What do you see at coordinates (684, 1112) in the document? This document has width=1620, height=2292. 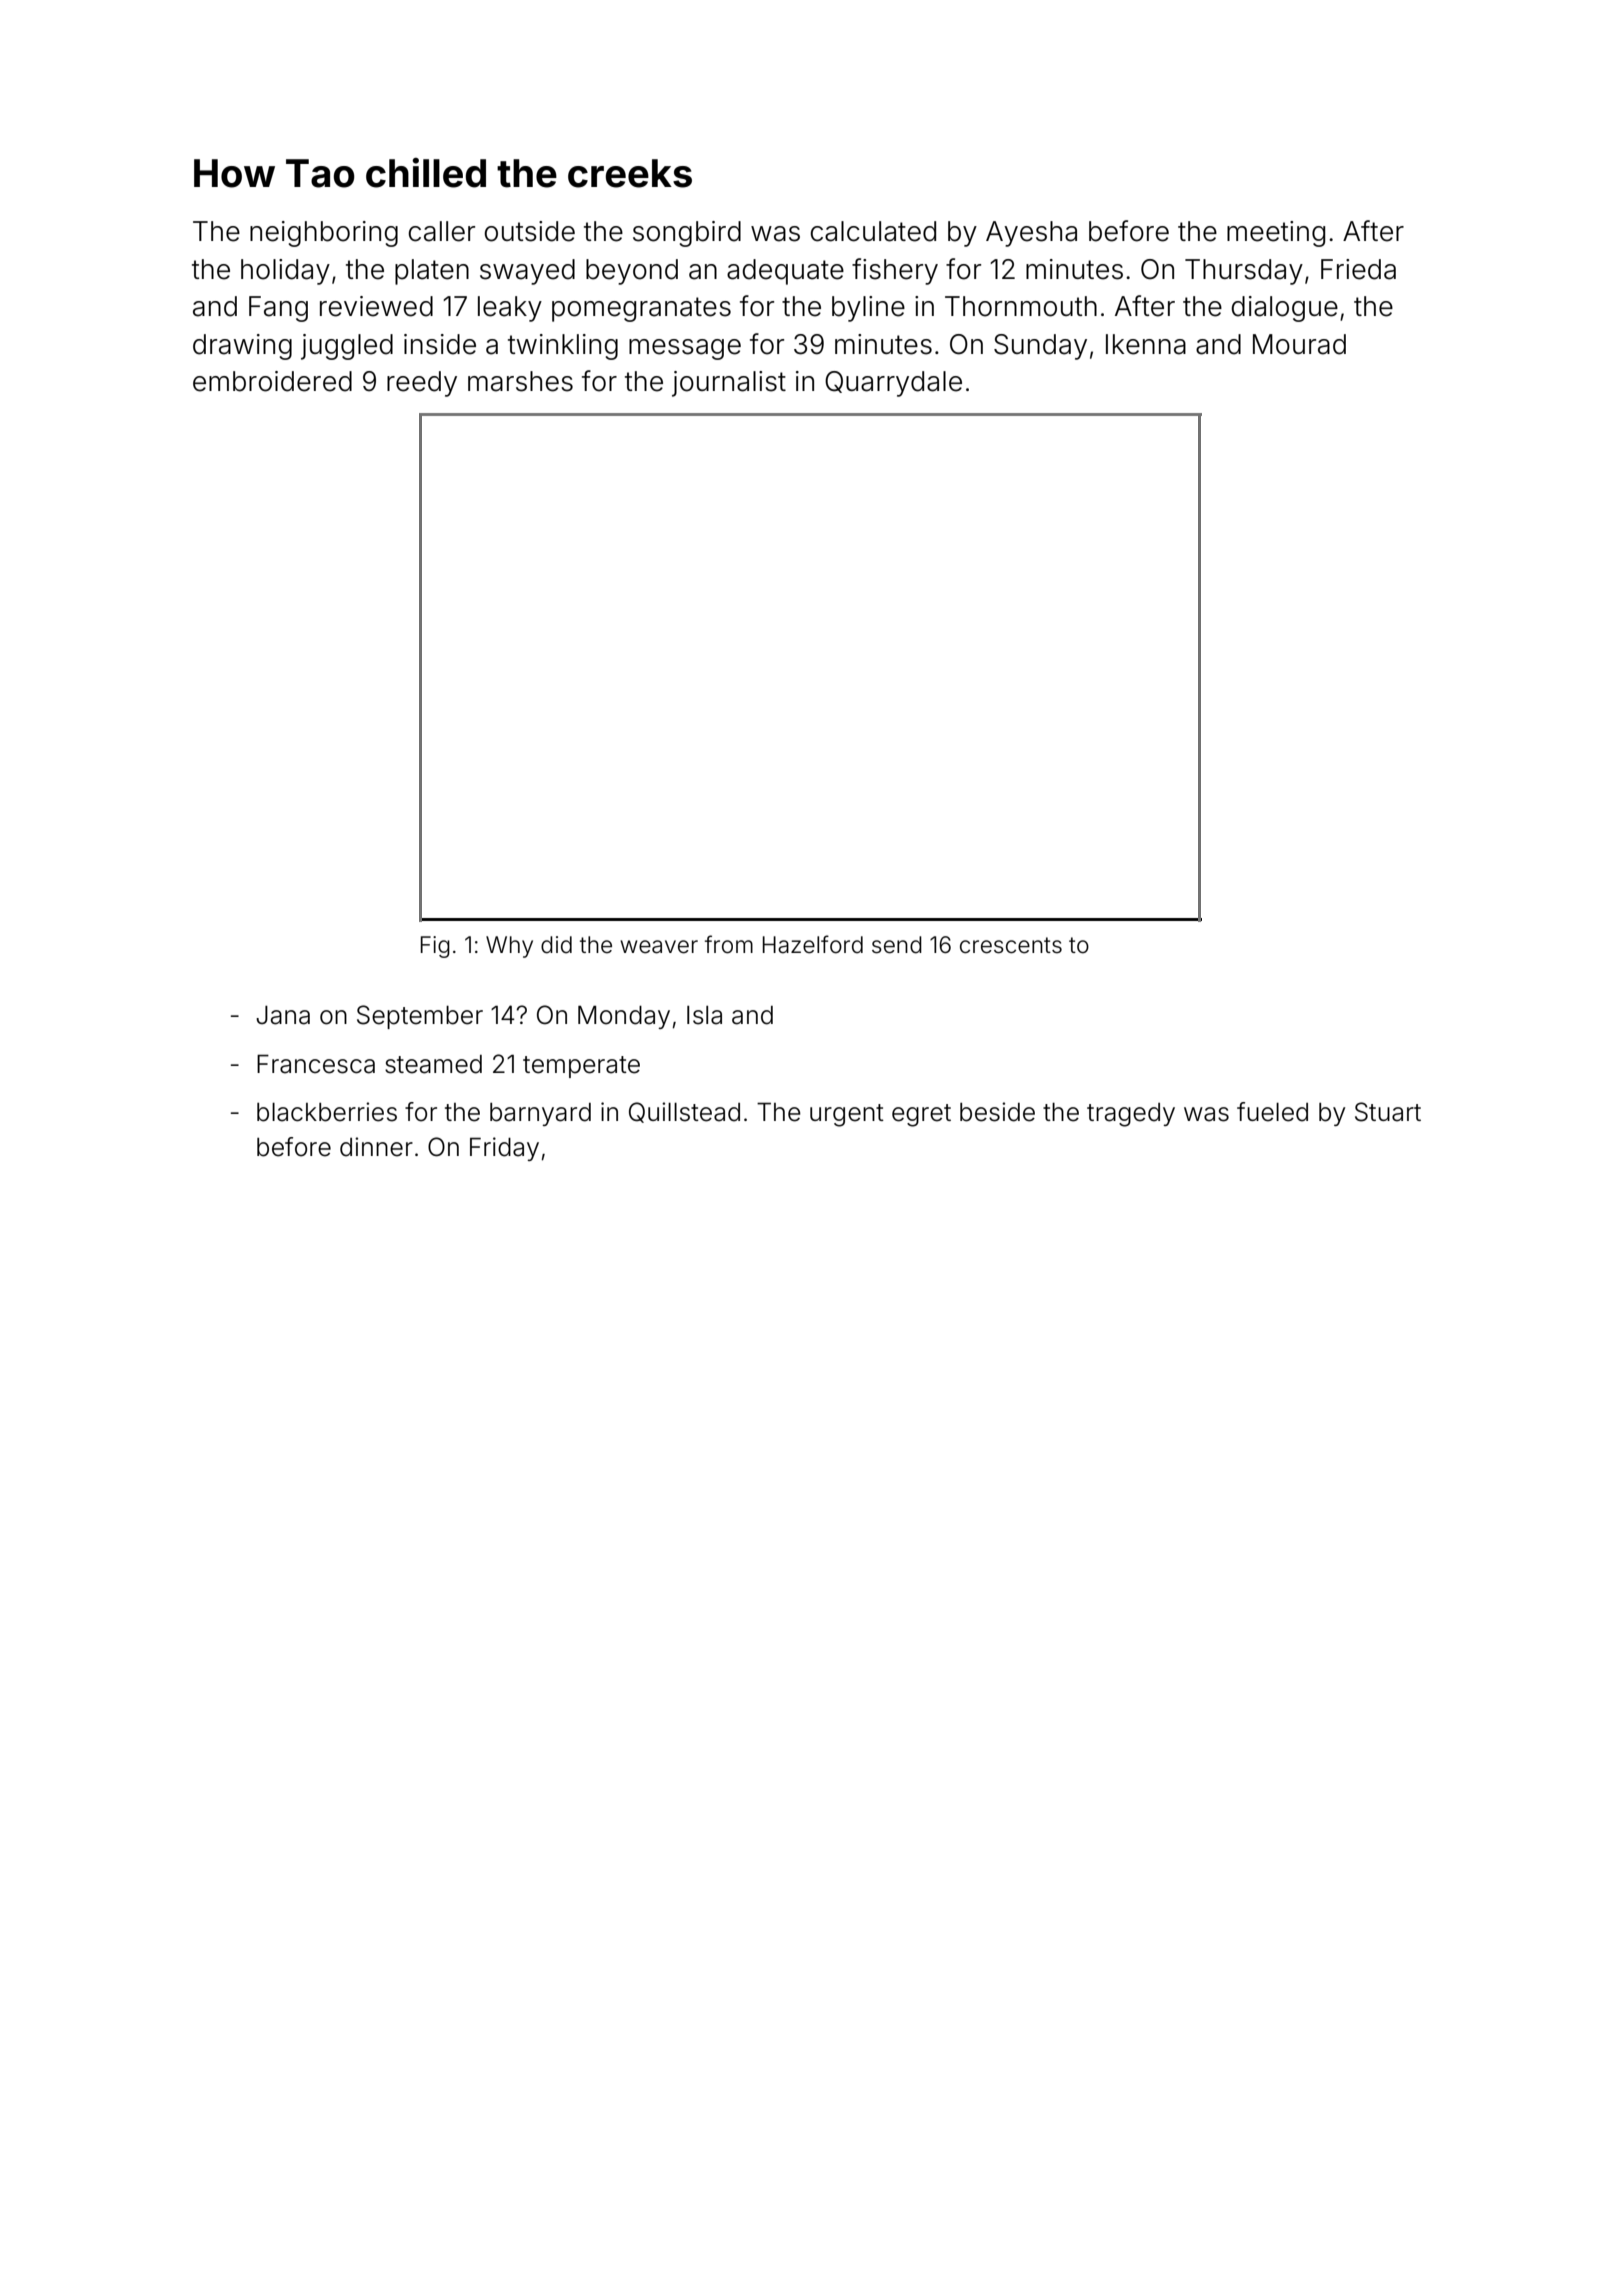 I see `Quillstead` at bounding box center [684, 1112].
